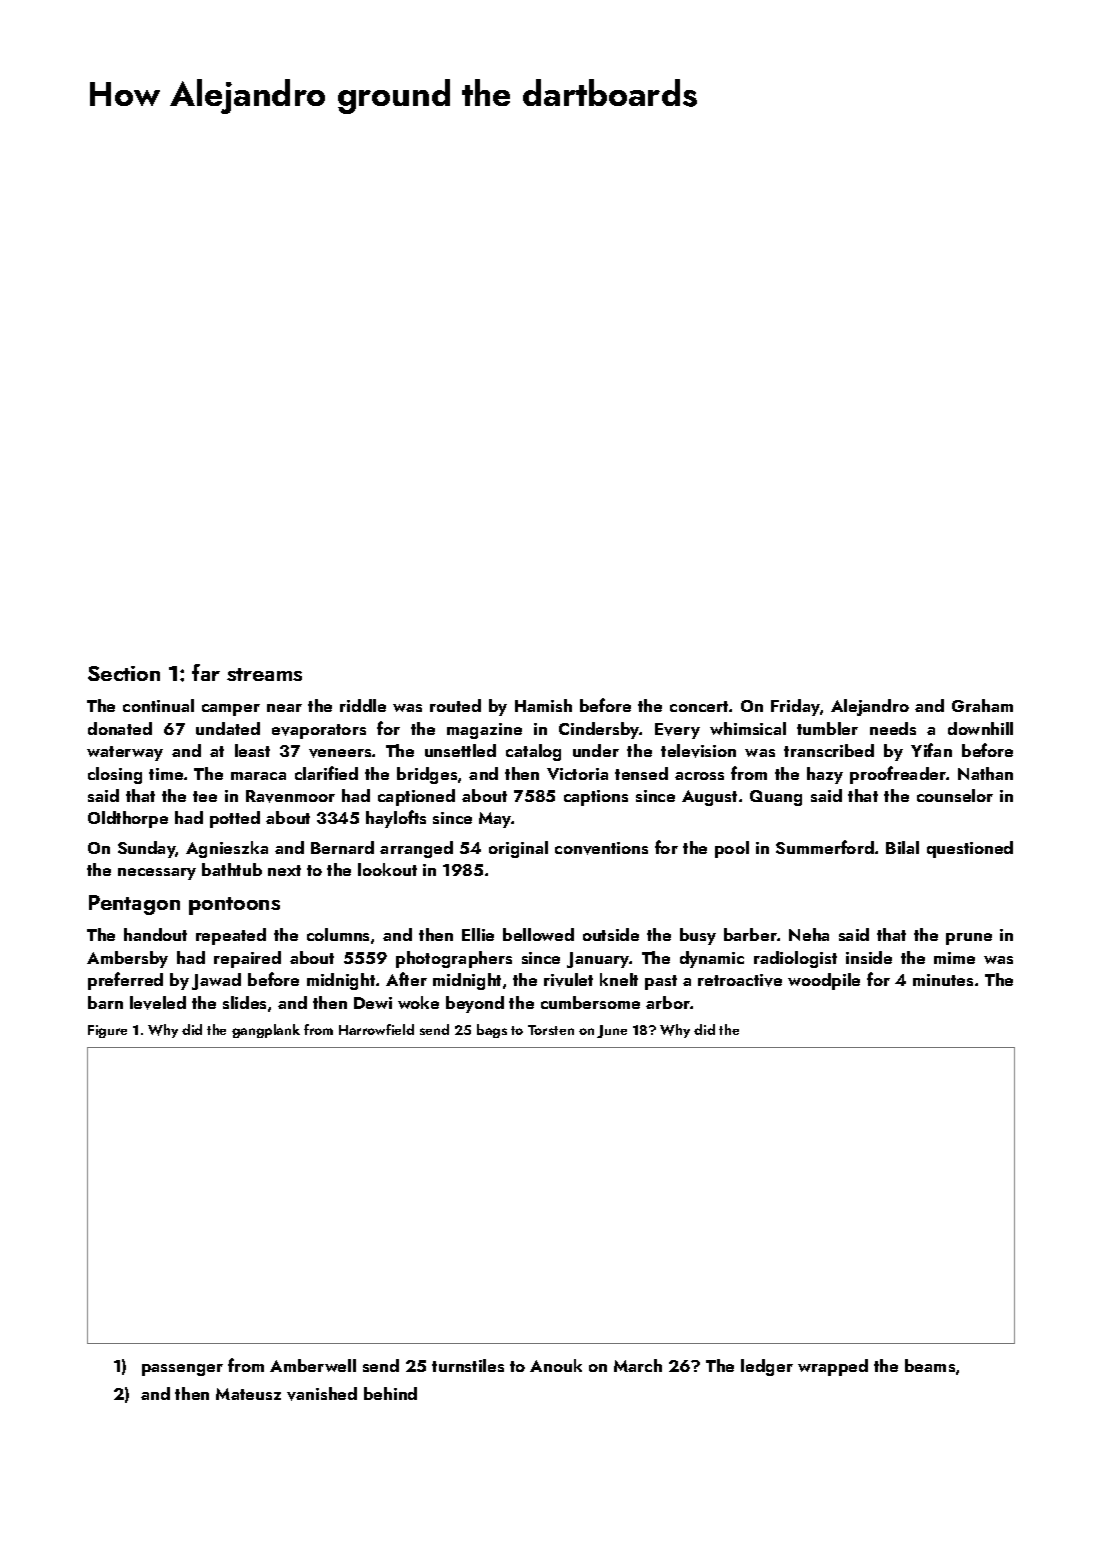 This screenshot has width=1102, height=1559. I want to click on streams, so click(264, 674).
